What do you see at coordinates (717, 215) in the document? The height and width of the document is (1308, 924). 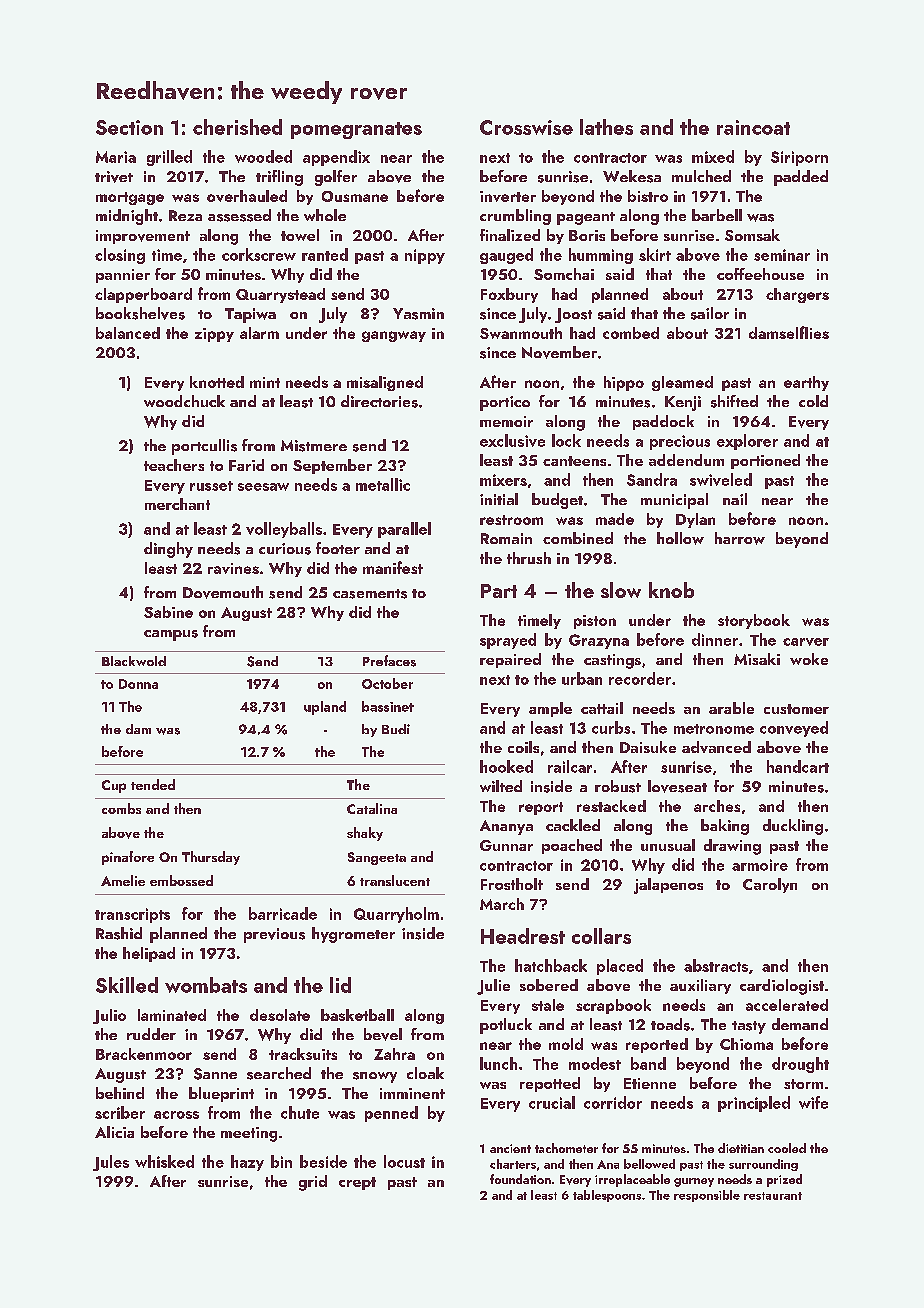 I see `barbell` at bounding box center [717, 215].
